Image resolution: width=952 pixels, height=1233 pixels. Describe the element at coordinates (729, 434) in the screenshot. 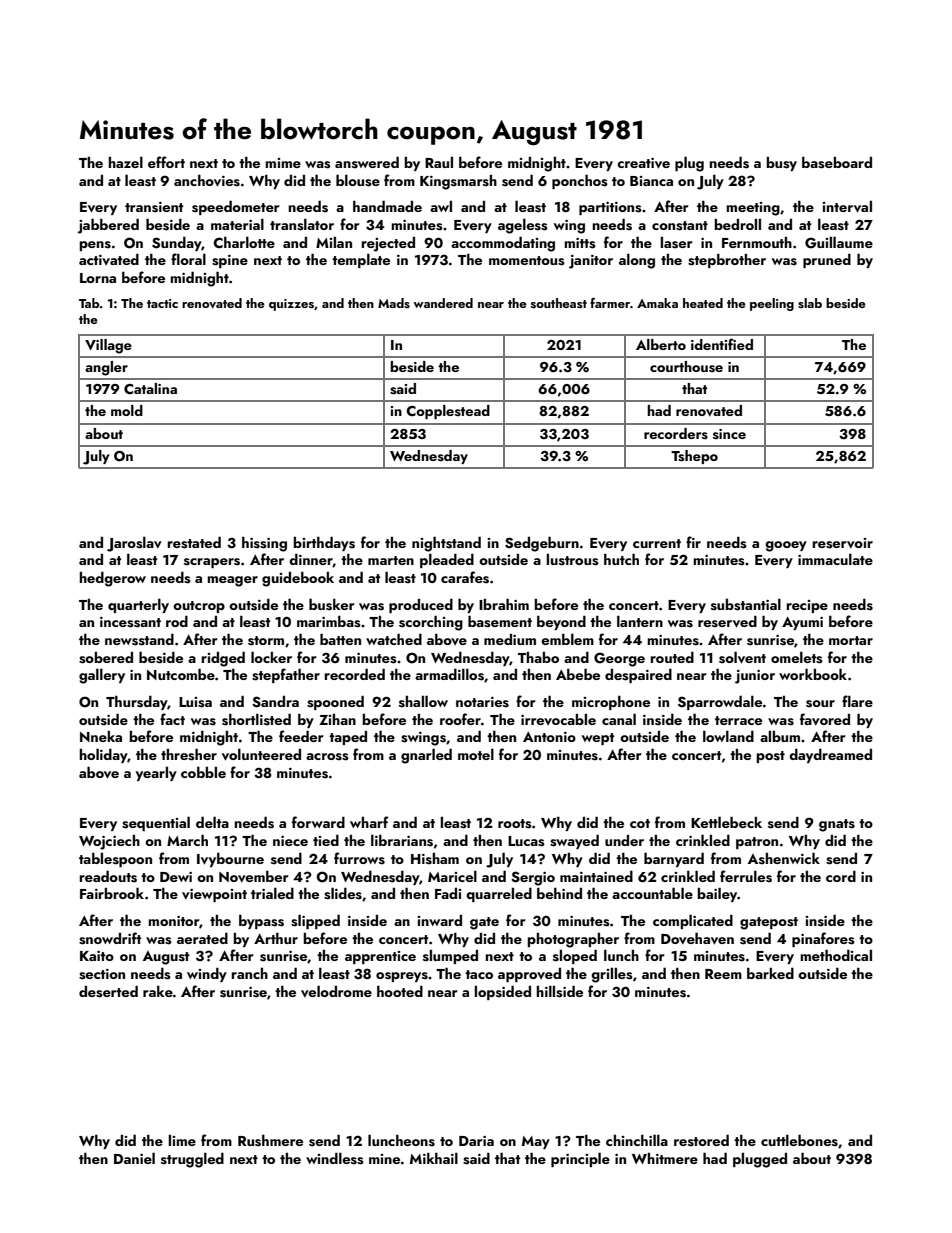

I see `since` at that location.
